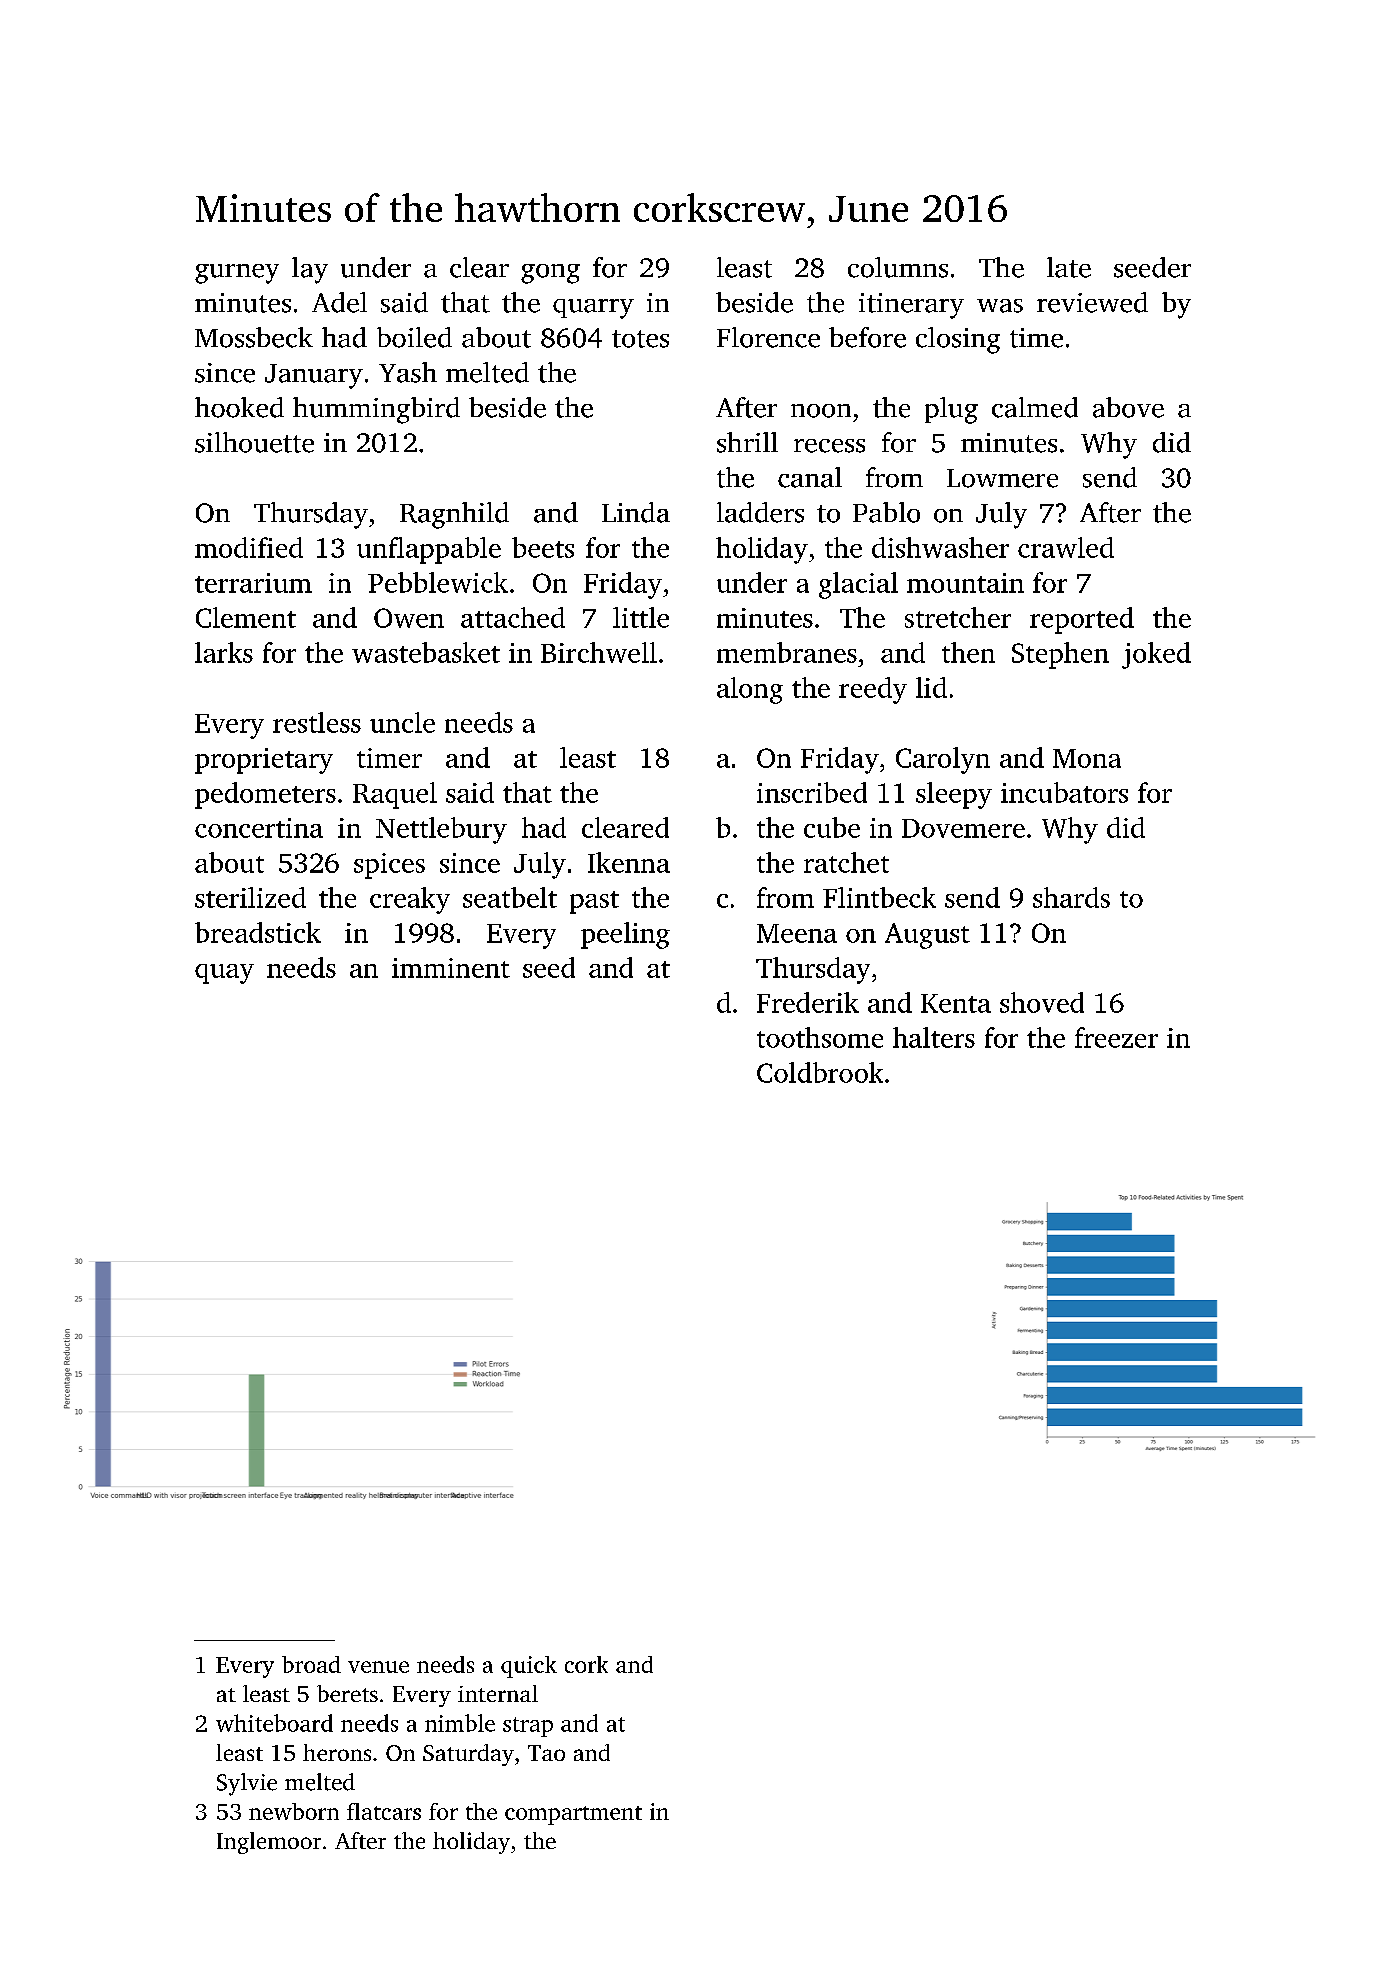  What do you see at coordinates (750, 690) in the image?
I see `along` at bounding box center [750, 690].
